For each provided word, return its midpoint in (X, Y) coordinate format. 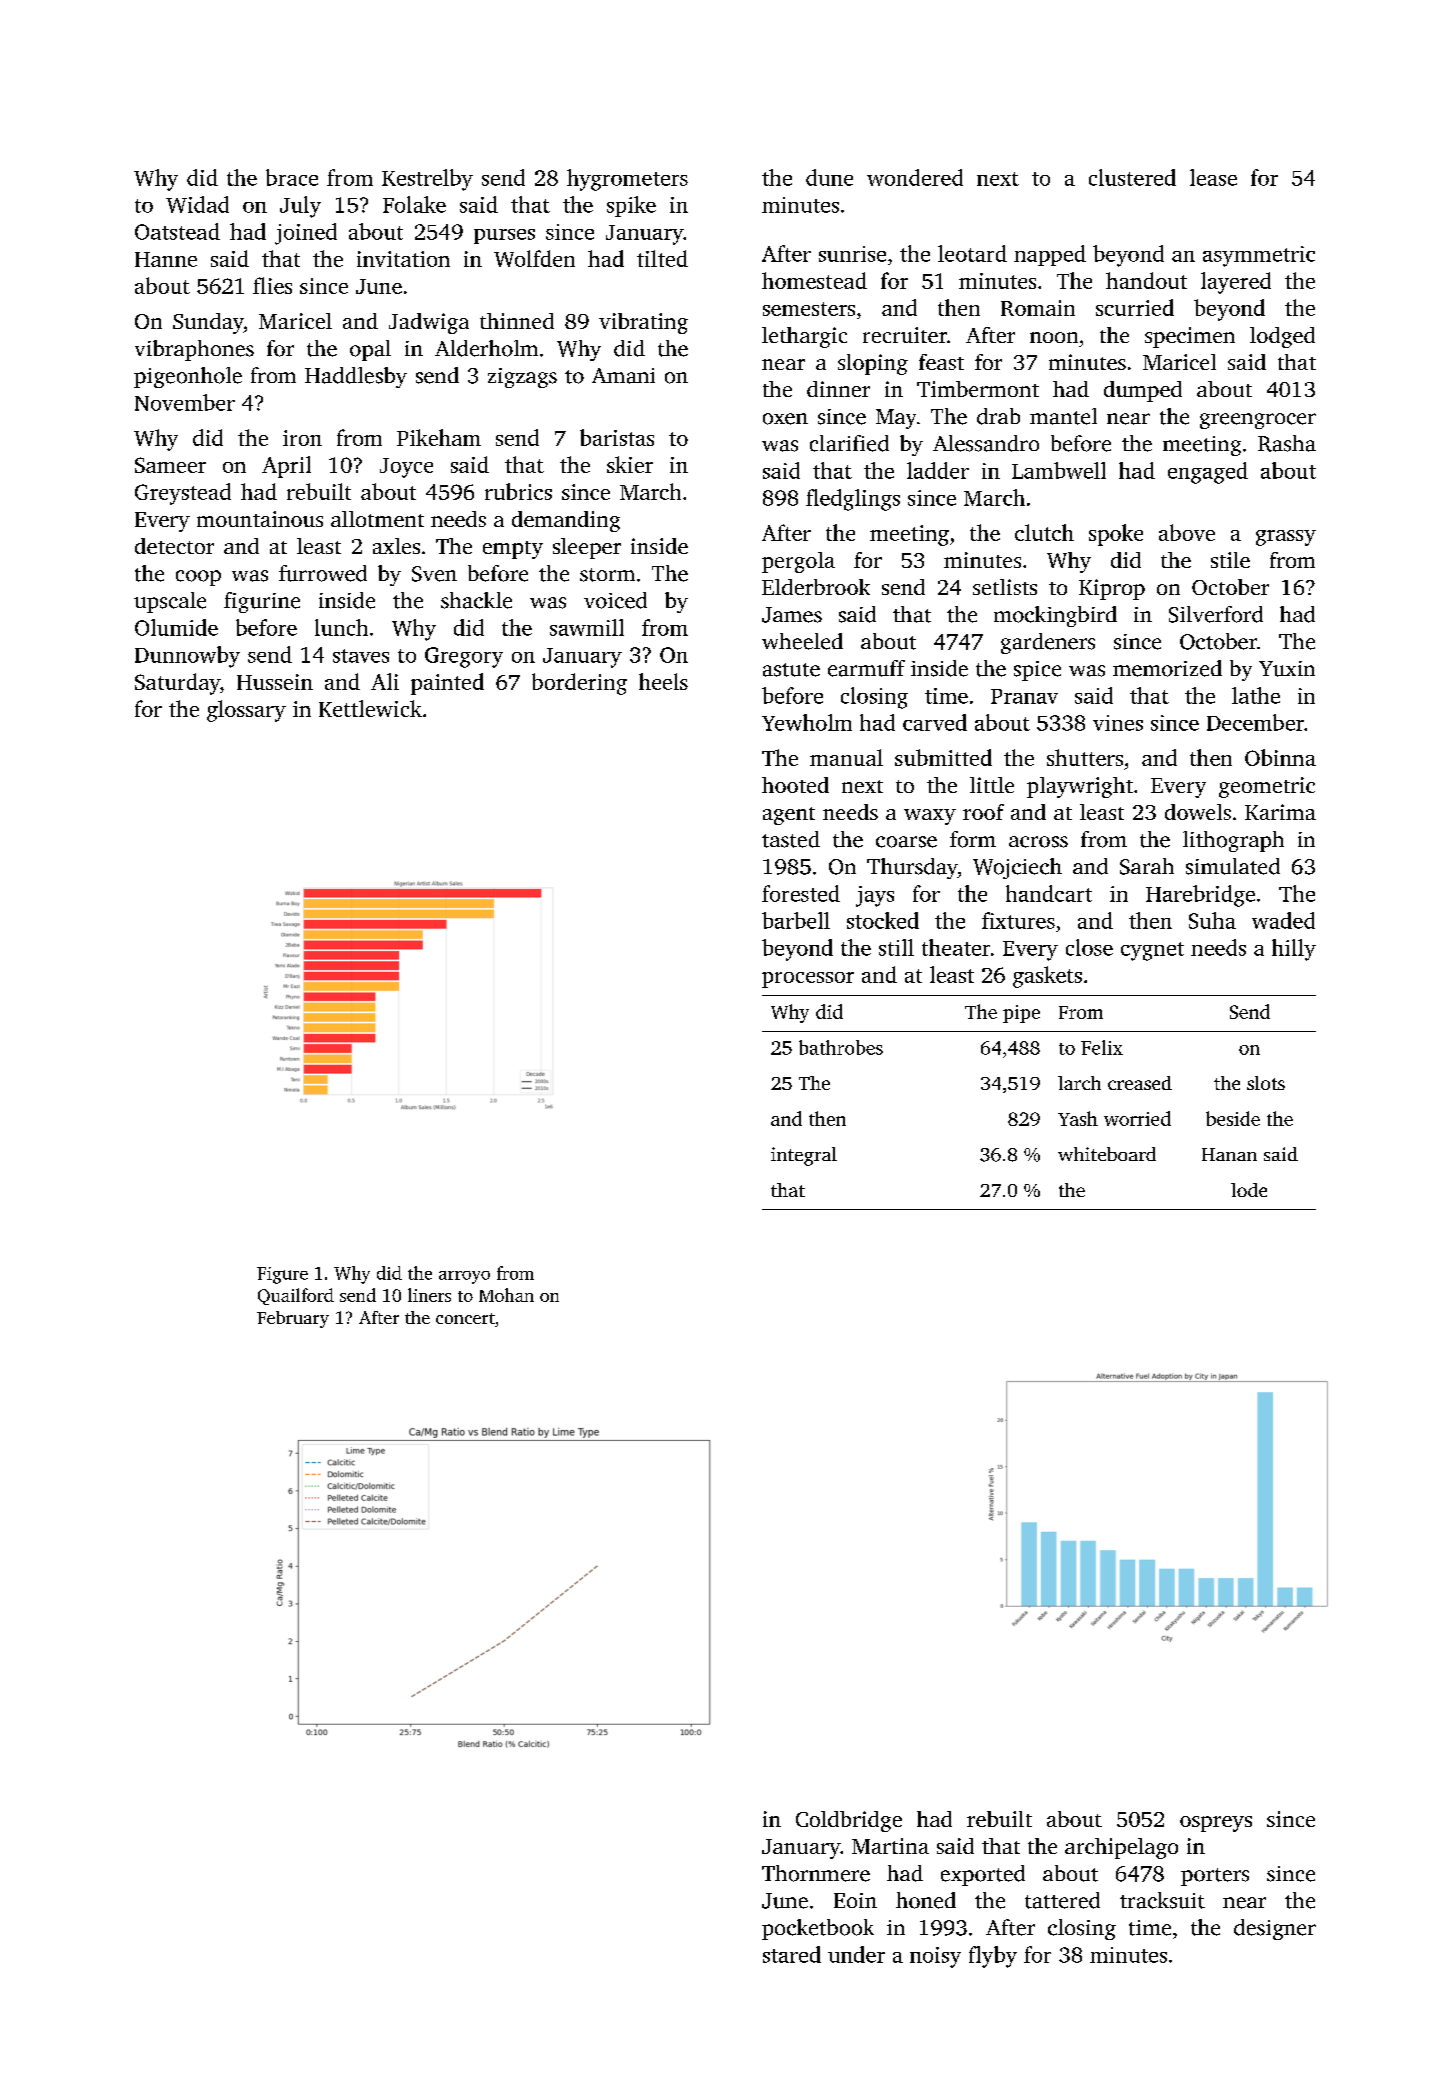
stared (792, 1954)
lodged (1282, 337)
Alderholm (486, 348)
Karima (1280, 812)
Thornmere (816, 1873)
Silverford (1216, 614)
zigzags (522, 378)
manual (846, 757)
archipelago (1121, 1848)
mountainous (260, 519)
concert (465, 1318)
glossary (246, 711)
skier (630, 464)
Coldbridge (849, 1821)
